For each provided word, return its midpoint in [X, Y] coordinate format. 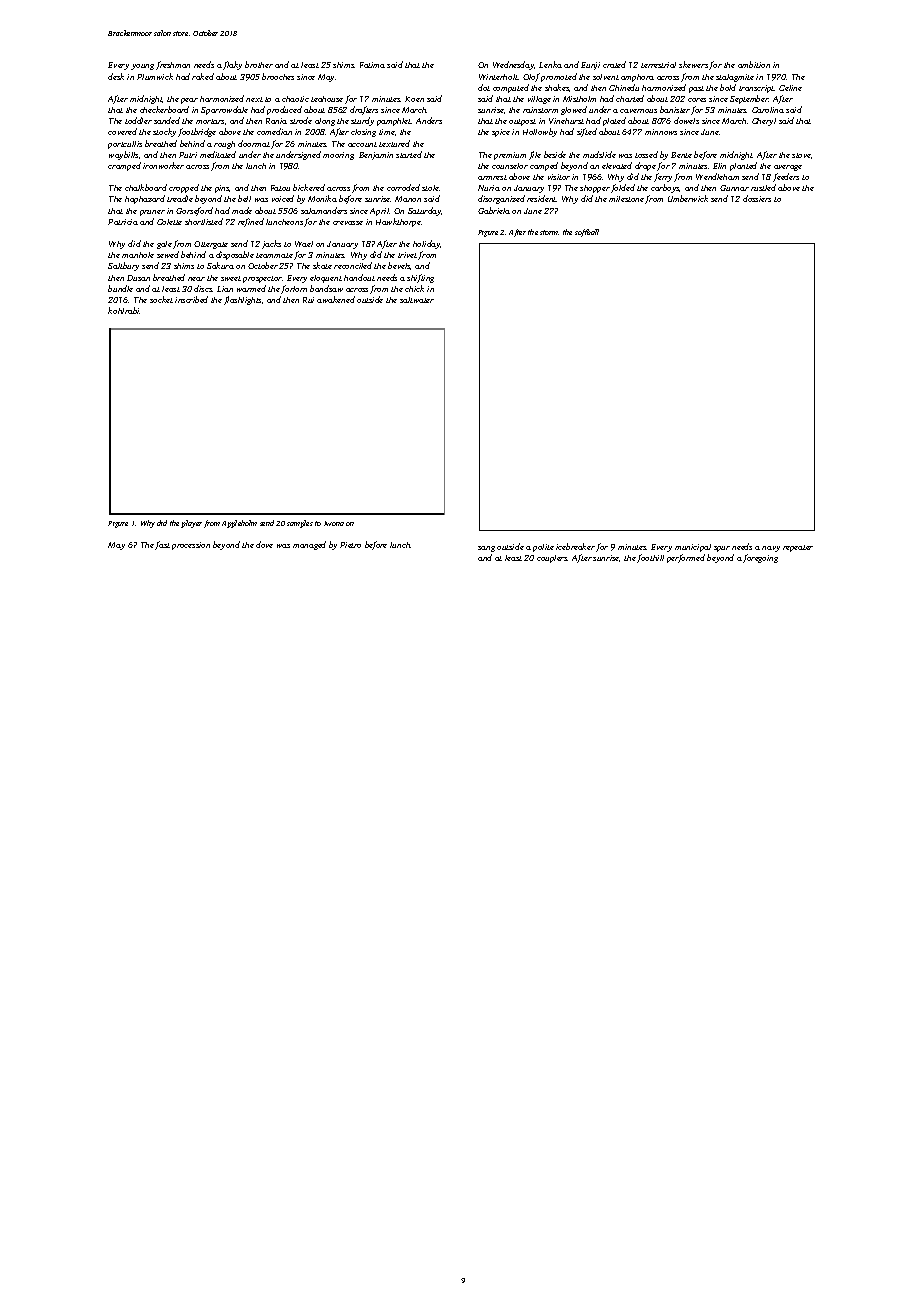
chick [414, 288]
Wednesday [514, 65]
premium [510, 156]
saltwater [417, 300]
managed [309, 545]
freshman [173, 65]
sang [486, 549]
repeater [798, 548]
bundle [120, 288]
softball [587, 233]
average [788, 168]
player [191, 524]
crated [614, 64]
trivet [407, 255]
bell [244, 198]
